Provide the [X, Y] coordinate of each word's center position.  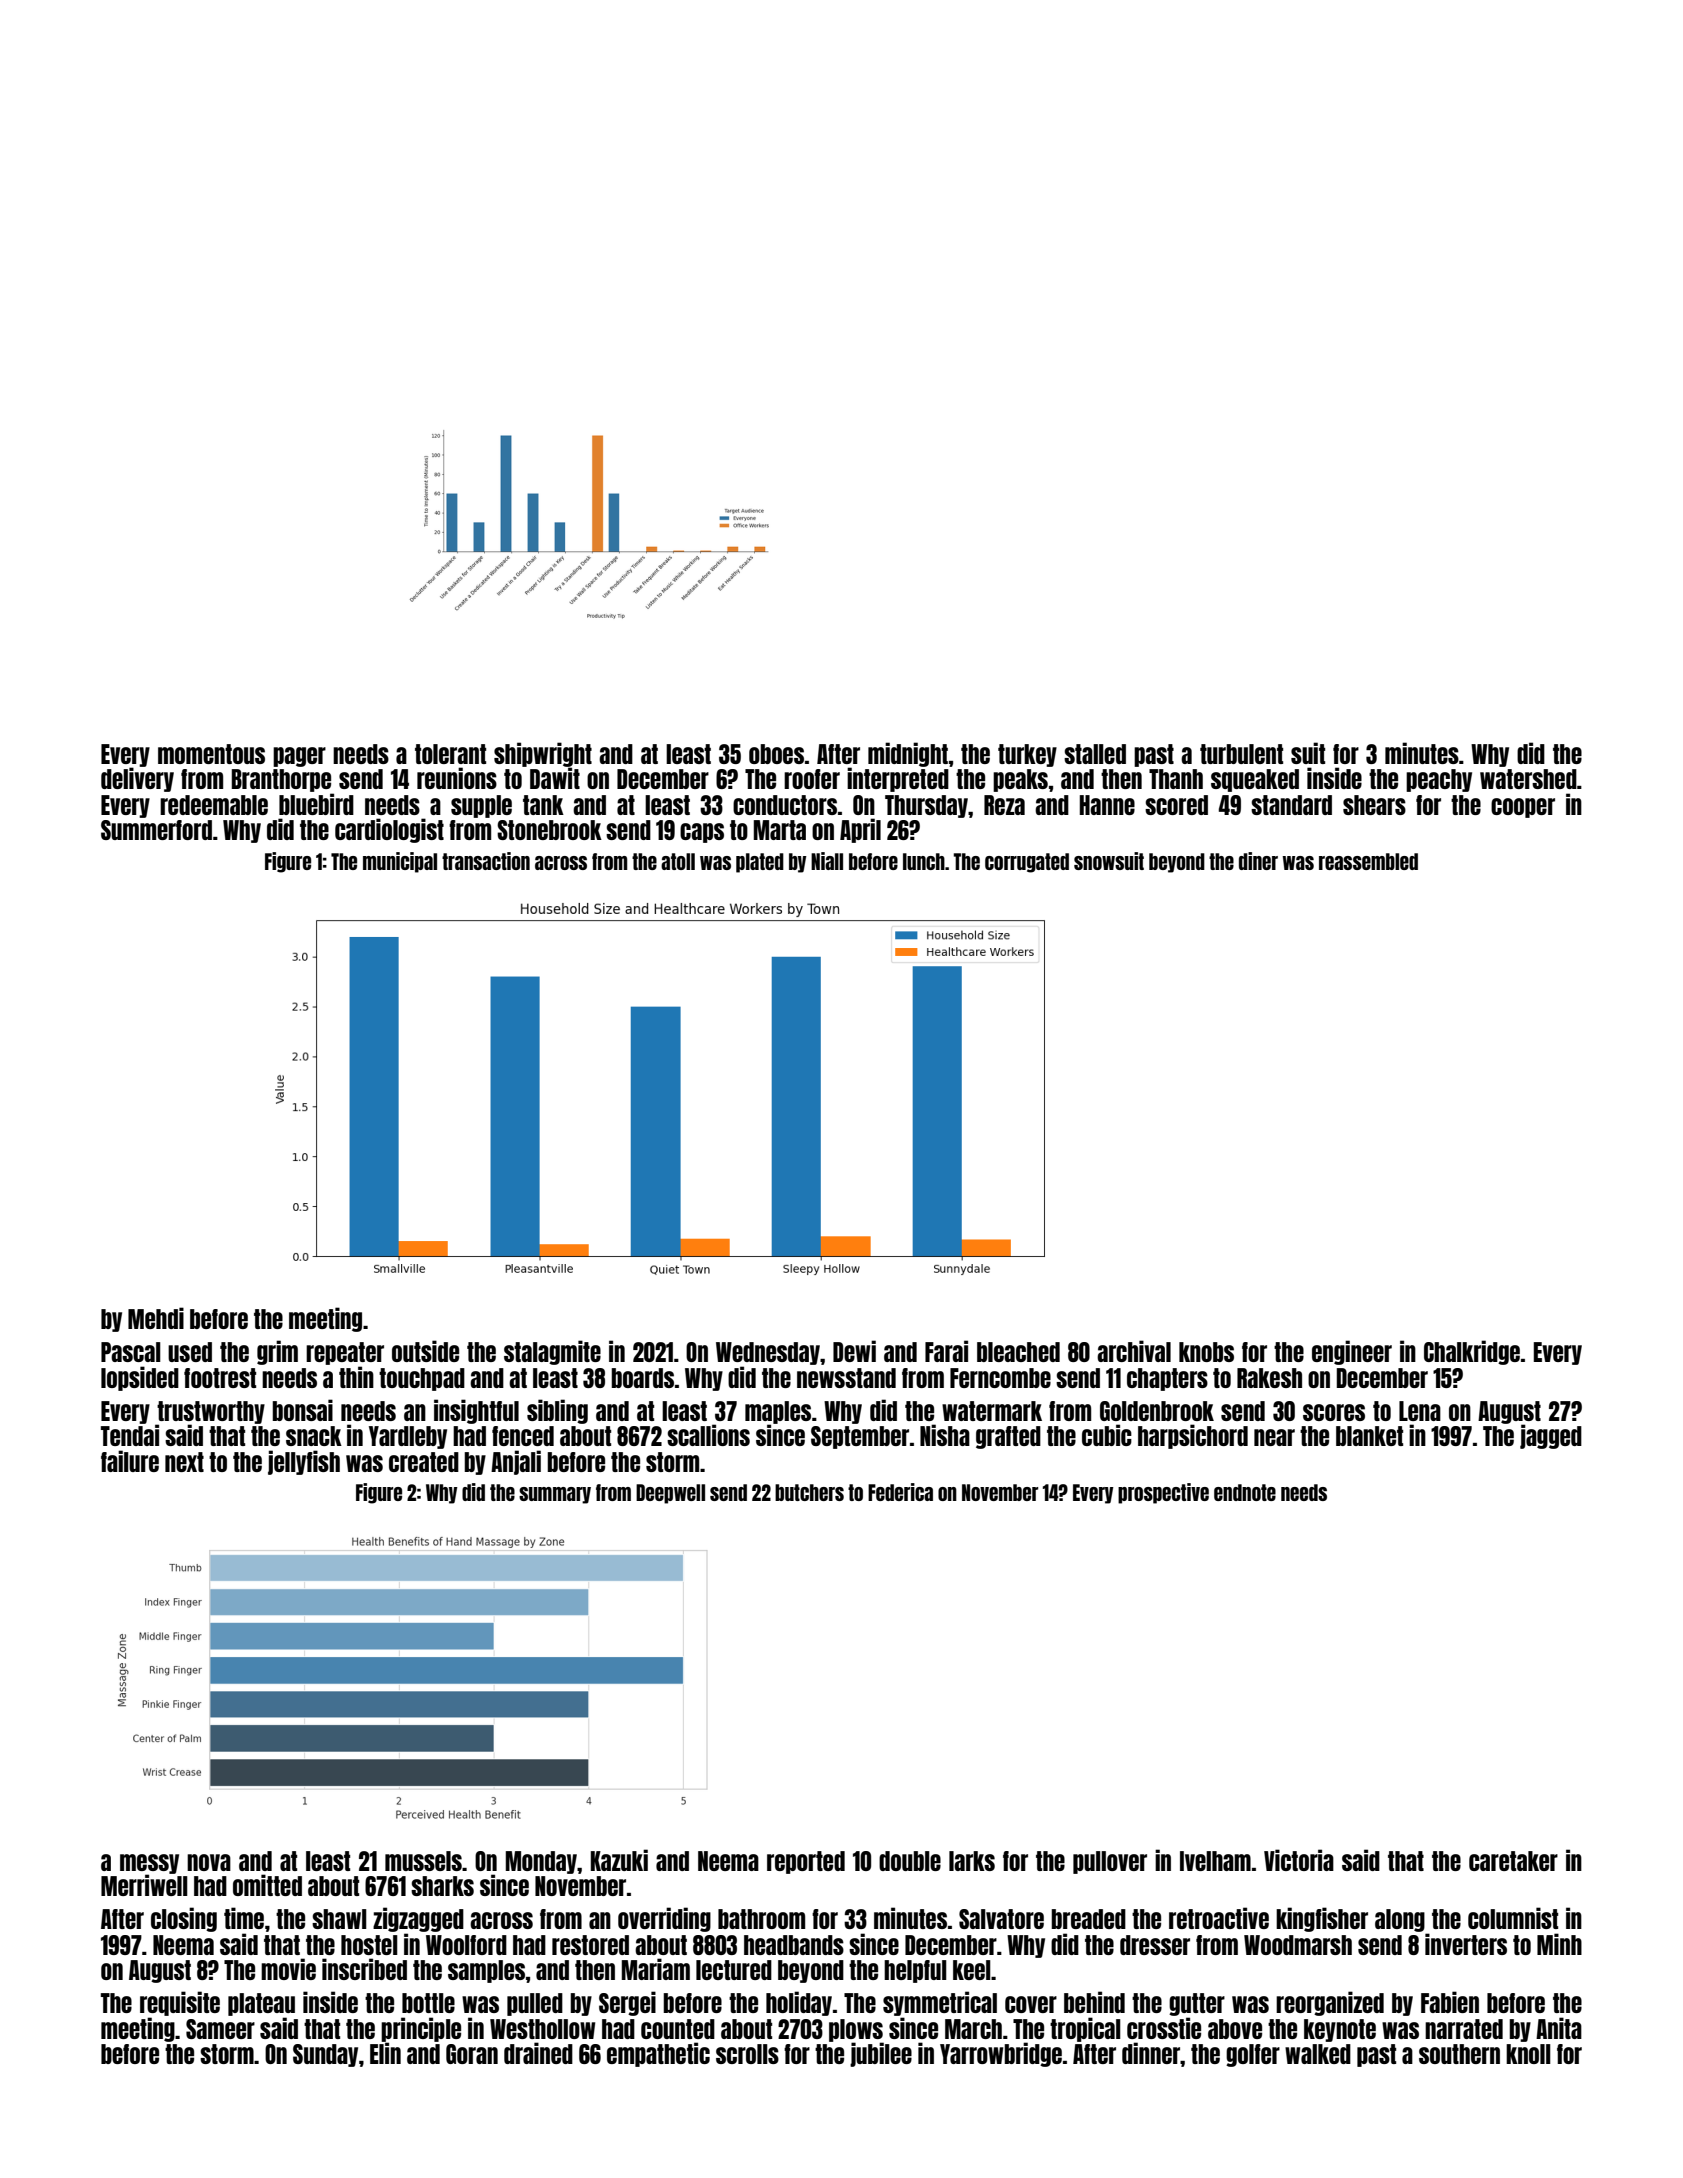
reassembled [1368, 861]
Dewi [854, 1351]
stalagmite [552, 1352]
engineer [1352, 1352]
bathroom [761, 1919]
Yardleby [408, 1437]
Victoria [1299, 1860]
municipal [400, 862]
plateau [261, 2004]
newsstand [846, 1378]
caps [702, 833]
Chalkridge [1472, 1352]
